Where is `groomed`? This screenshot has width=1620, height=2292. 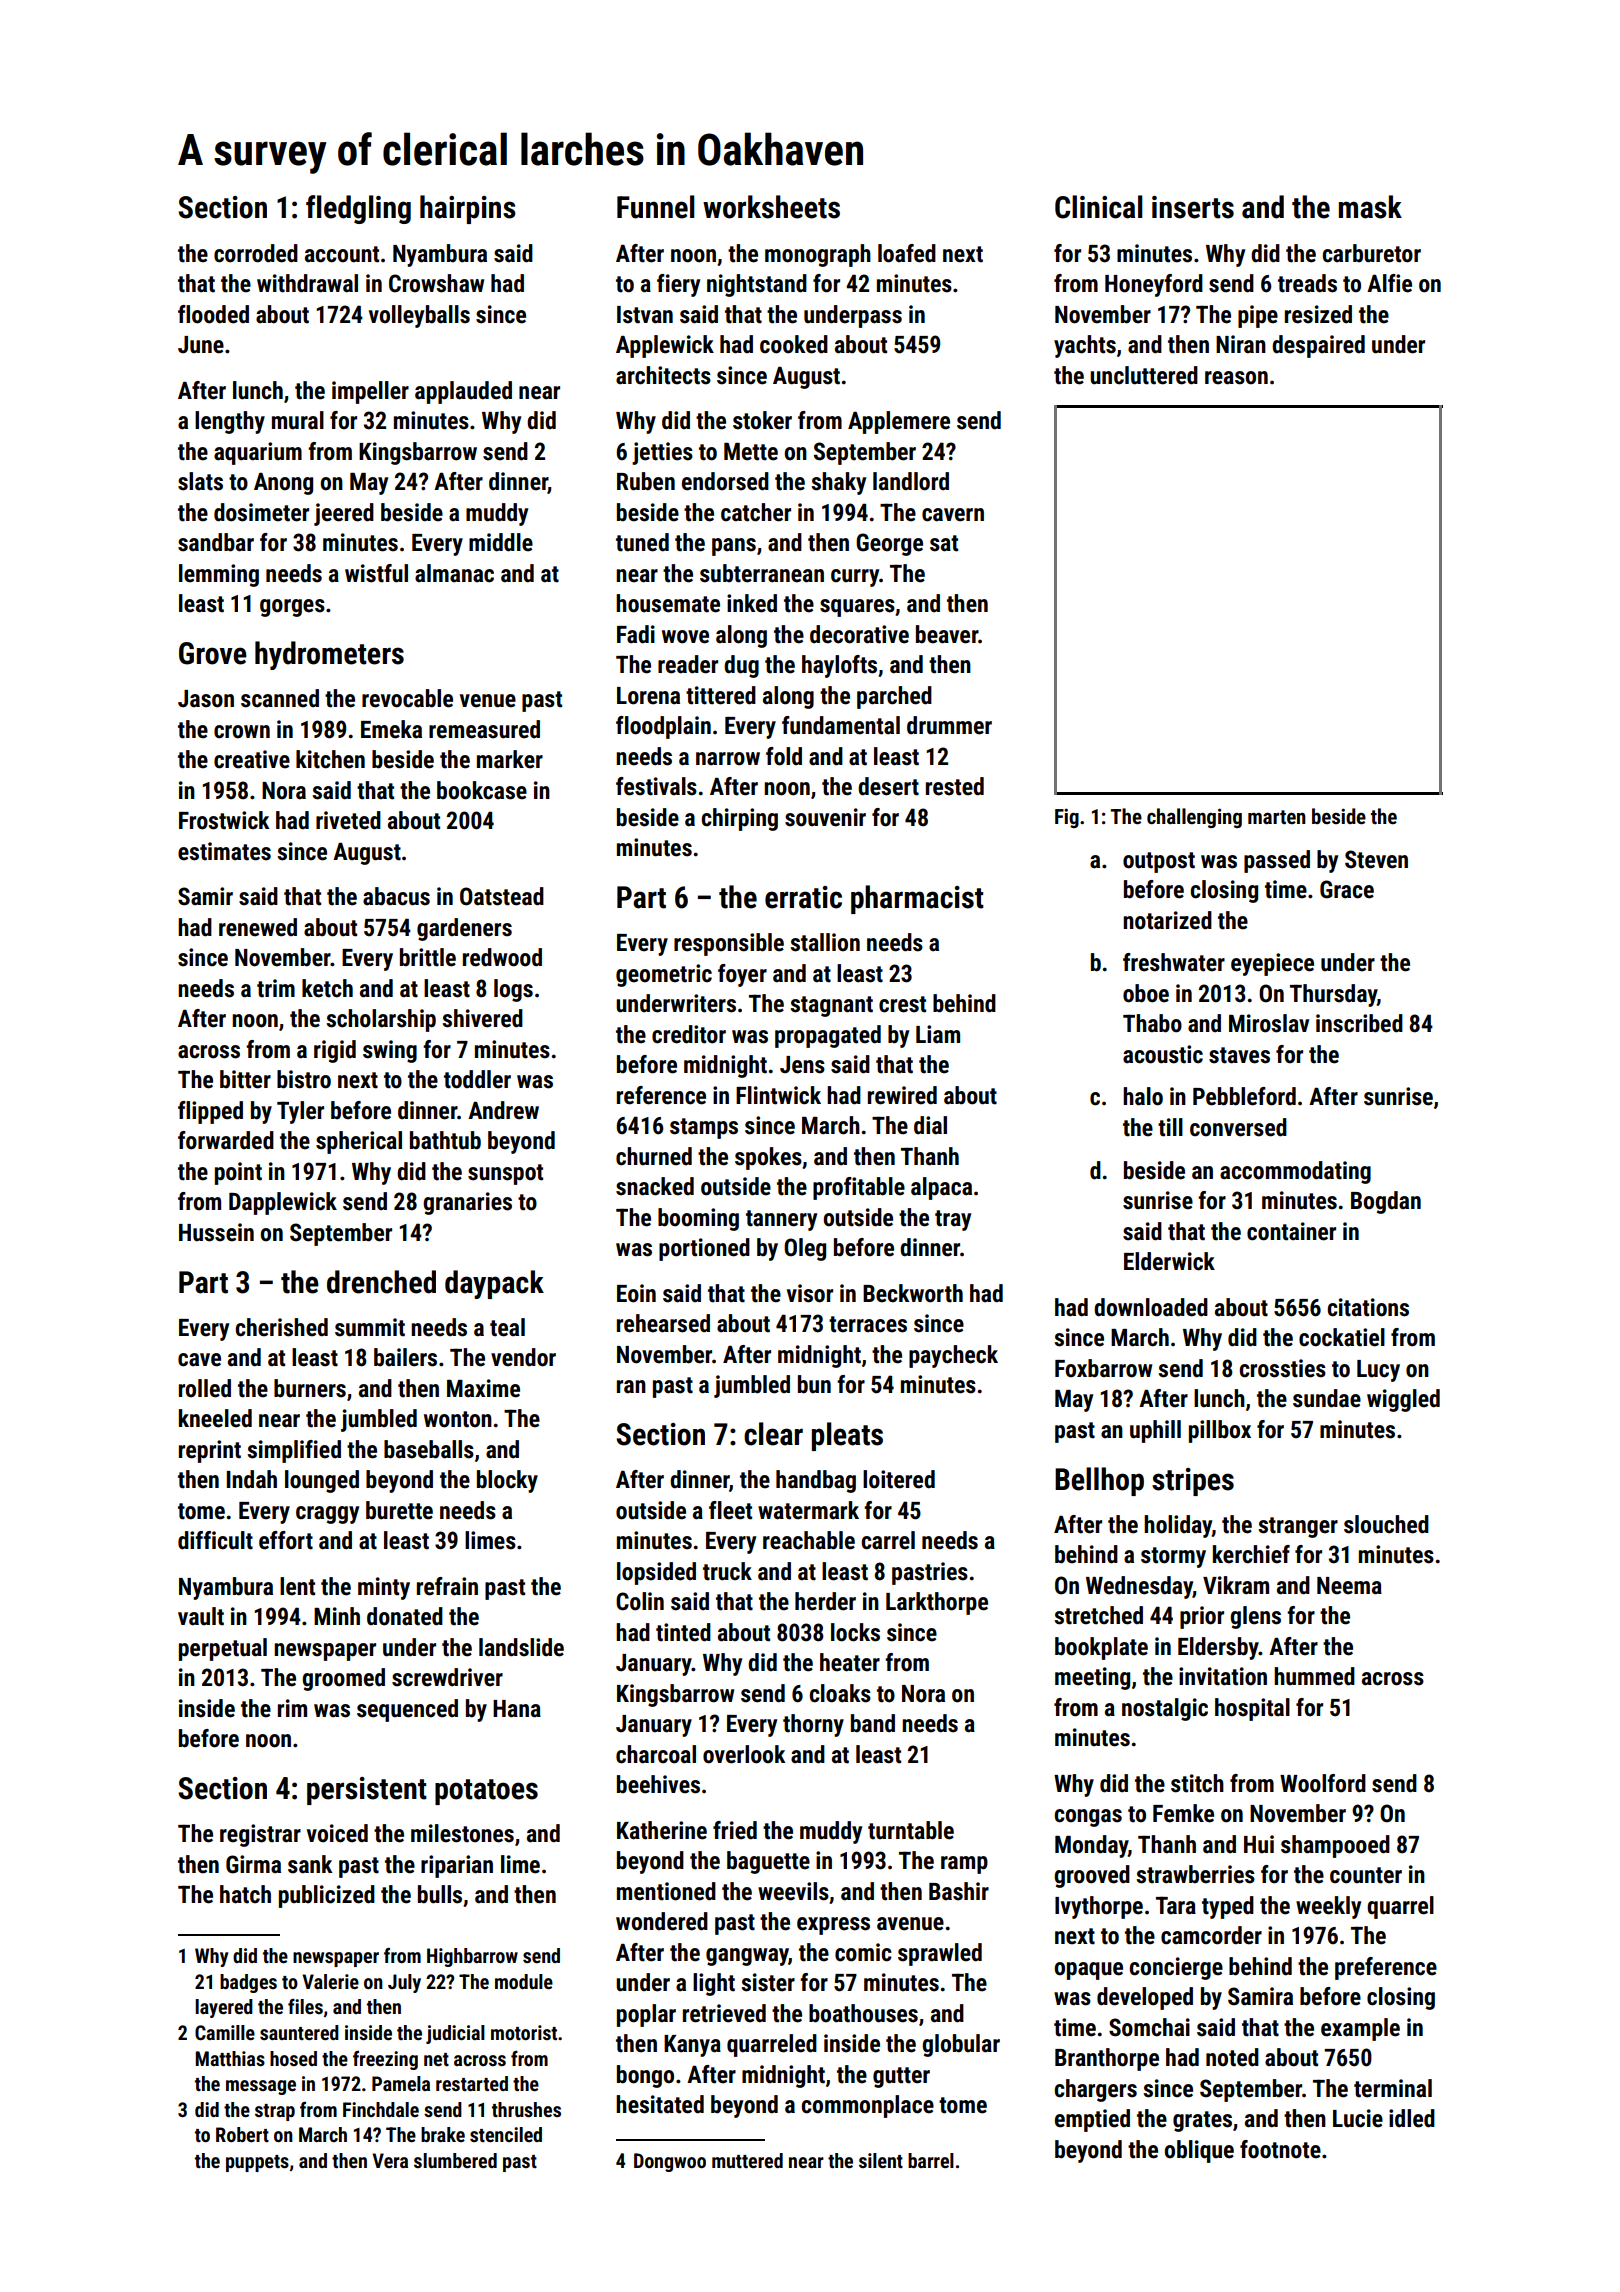 groomed is located at coordinates (343, 1679).
